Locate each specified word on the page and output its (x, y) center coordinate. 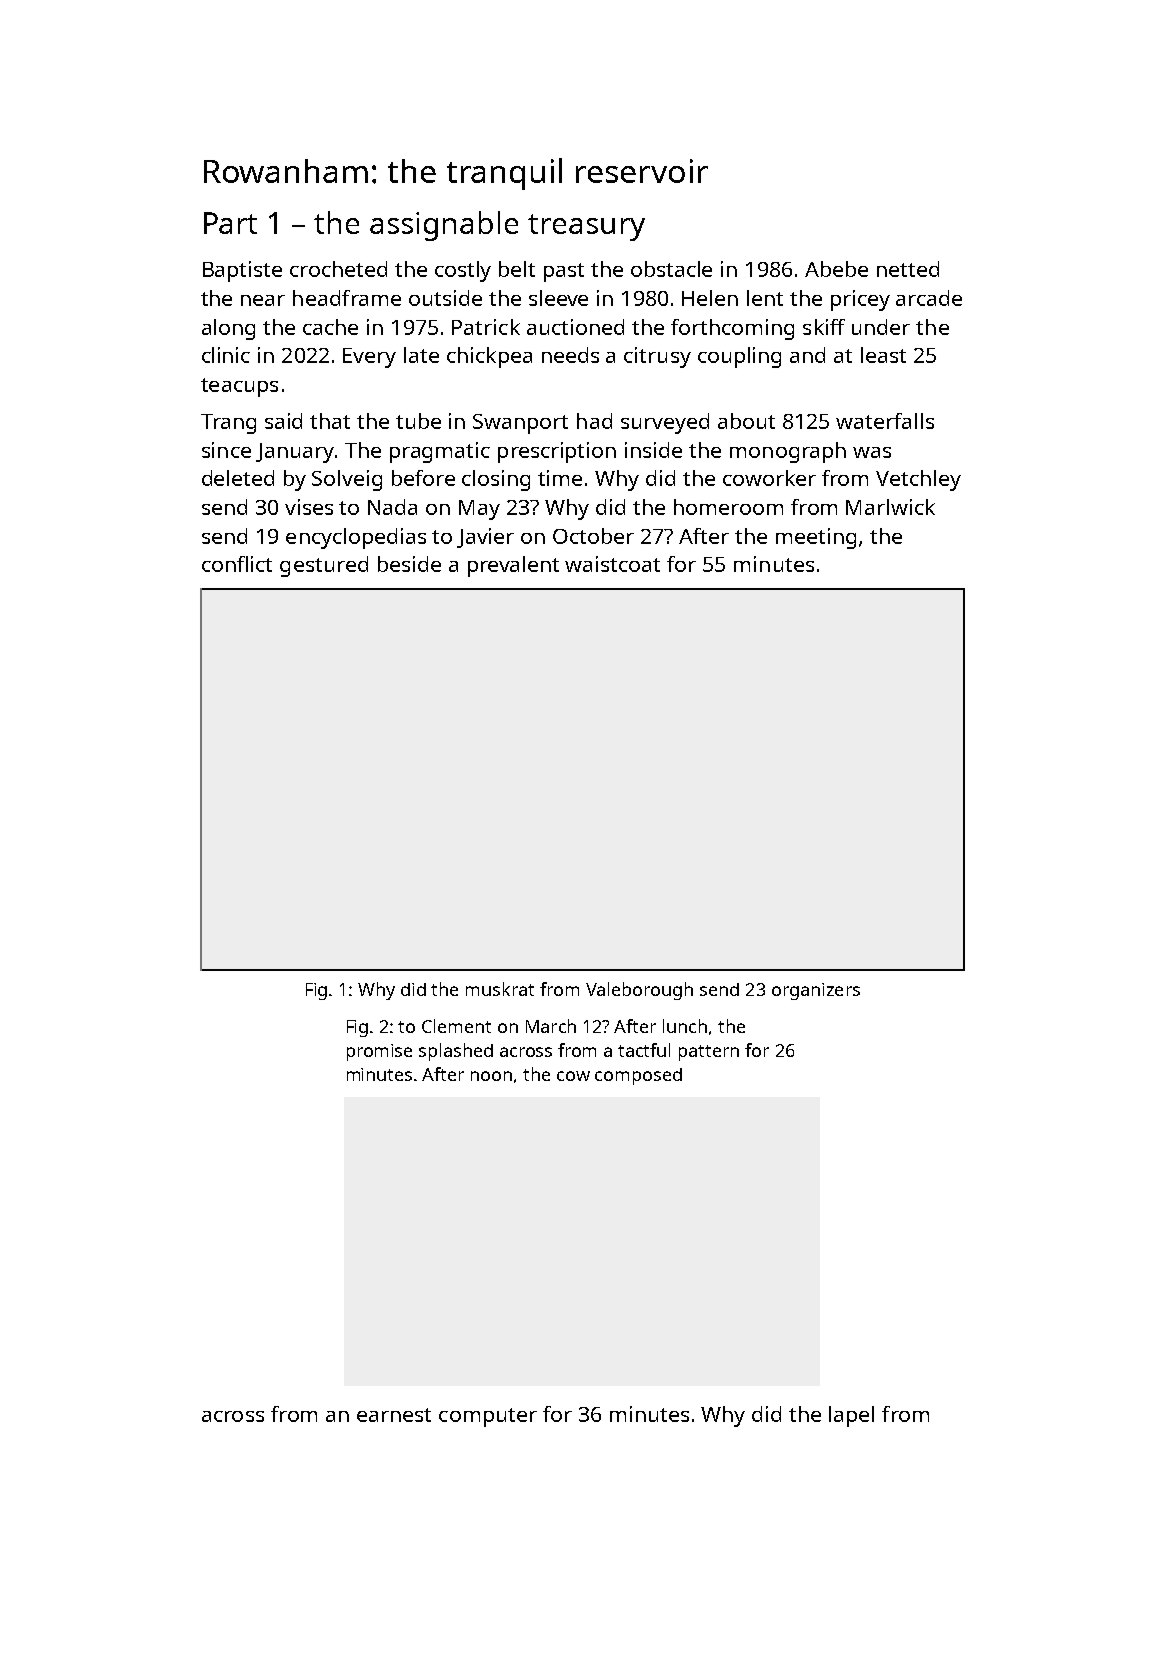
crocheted (338, 269)
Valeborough (639, 991)
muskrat (500, 989)
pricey (860, 300)
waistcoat (612, 564)
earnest (394, 1415)
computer (488, 1417)
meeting (816, 538)
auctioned (575, 327)
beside (409, 564)
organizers (816, 991)
